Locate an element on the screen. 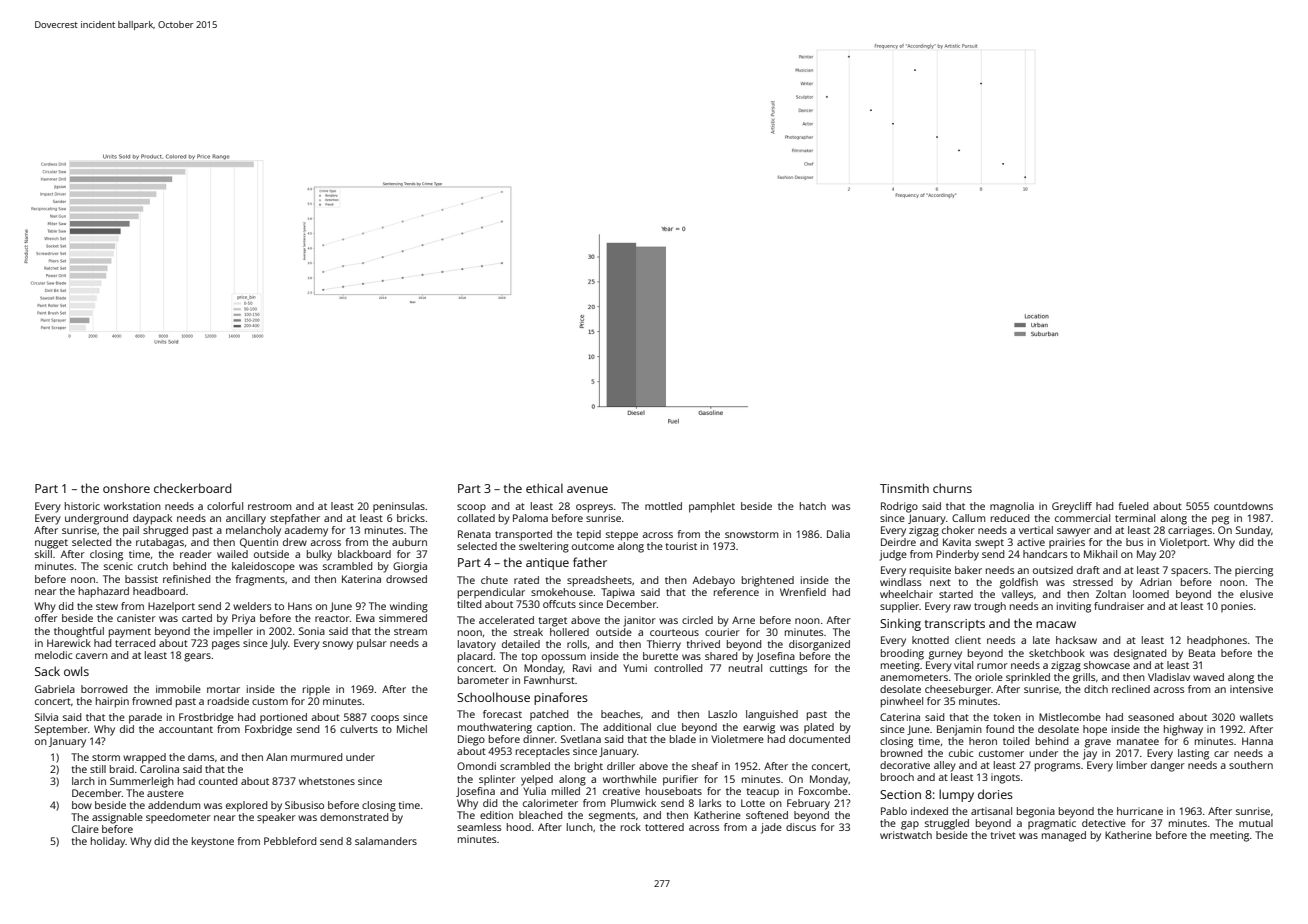  documented is located at coordinates (819, 739).
